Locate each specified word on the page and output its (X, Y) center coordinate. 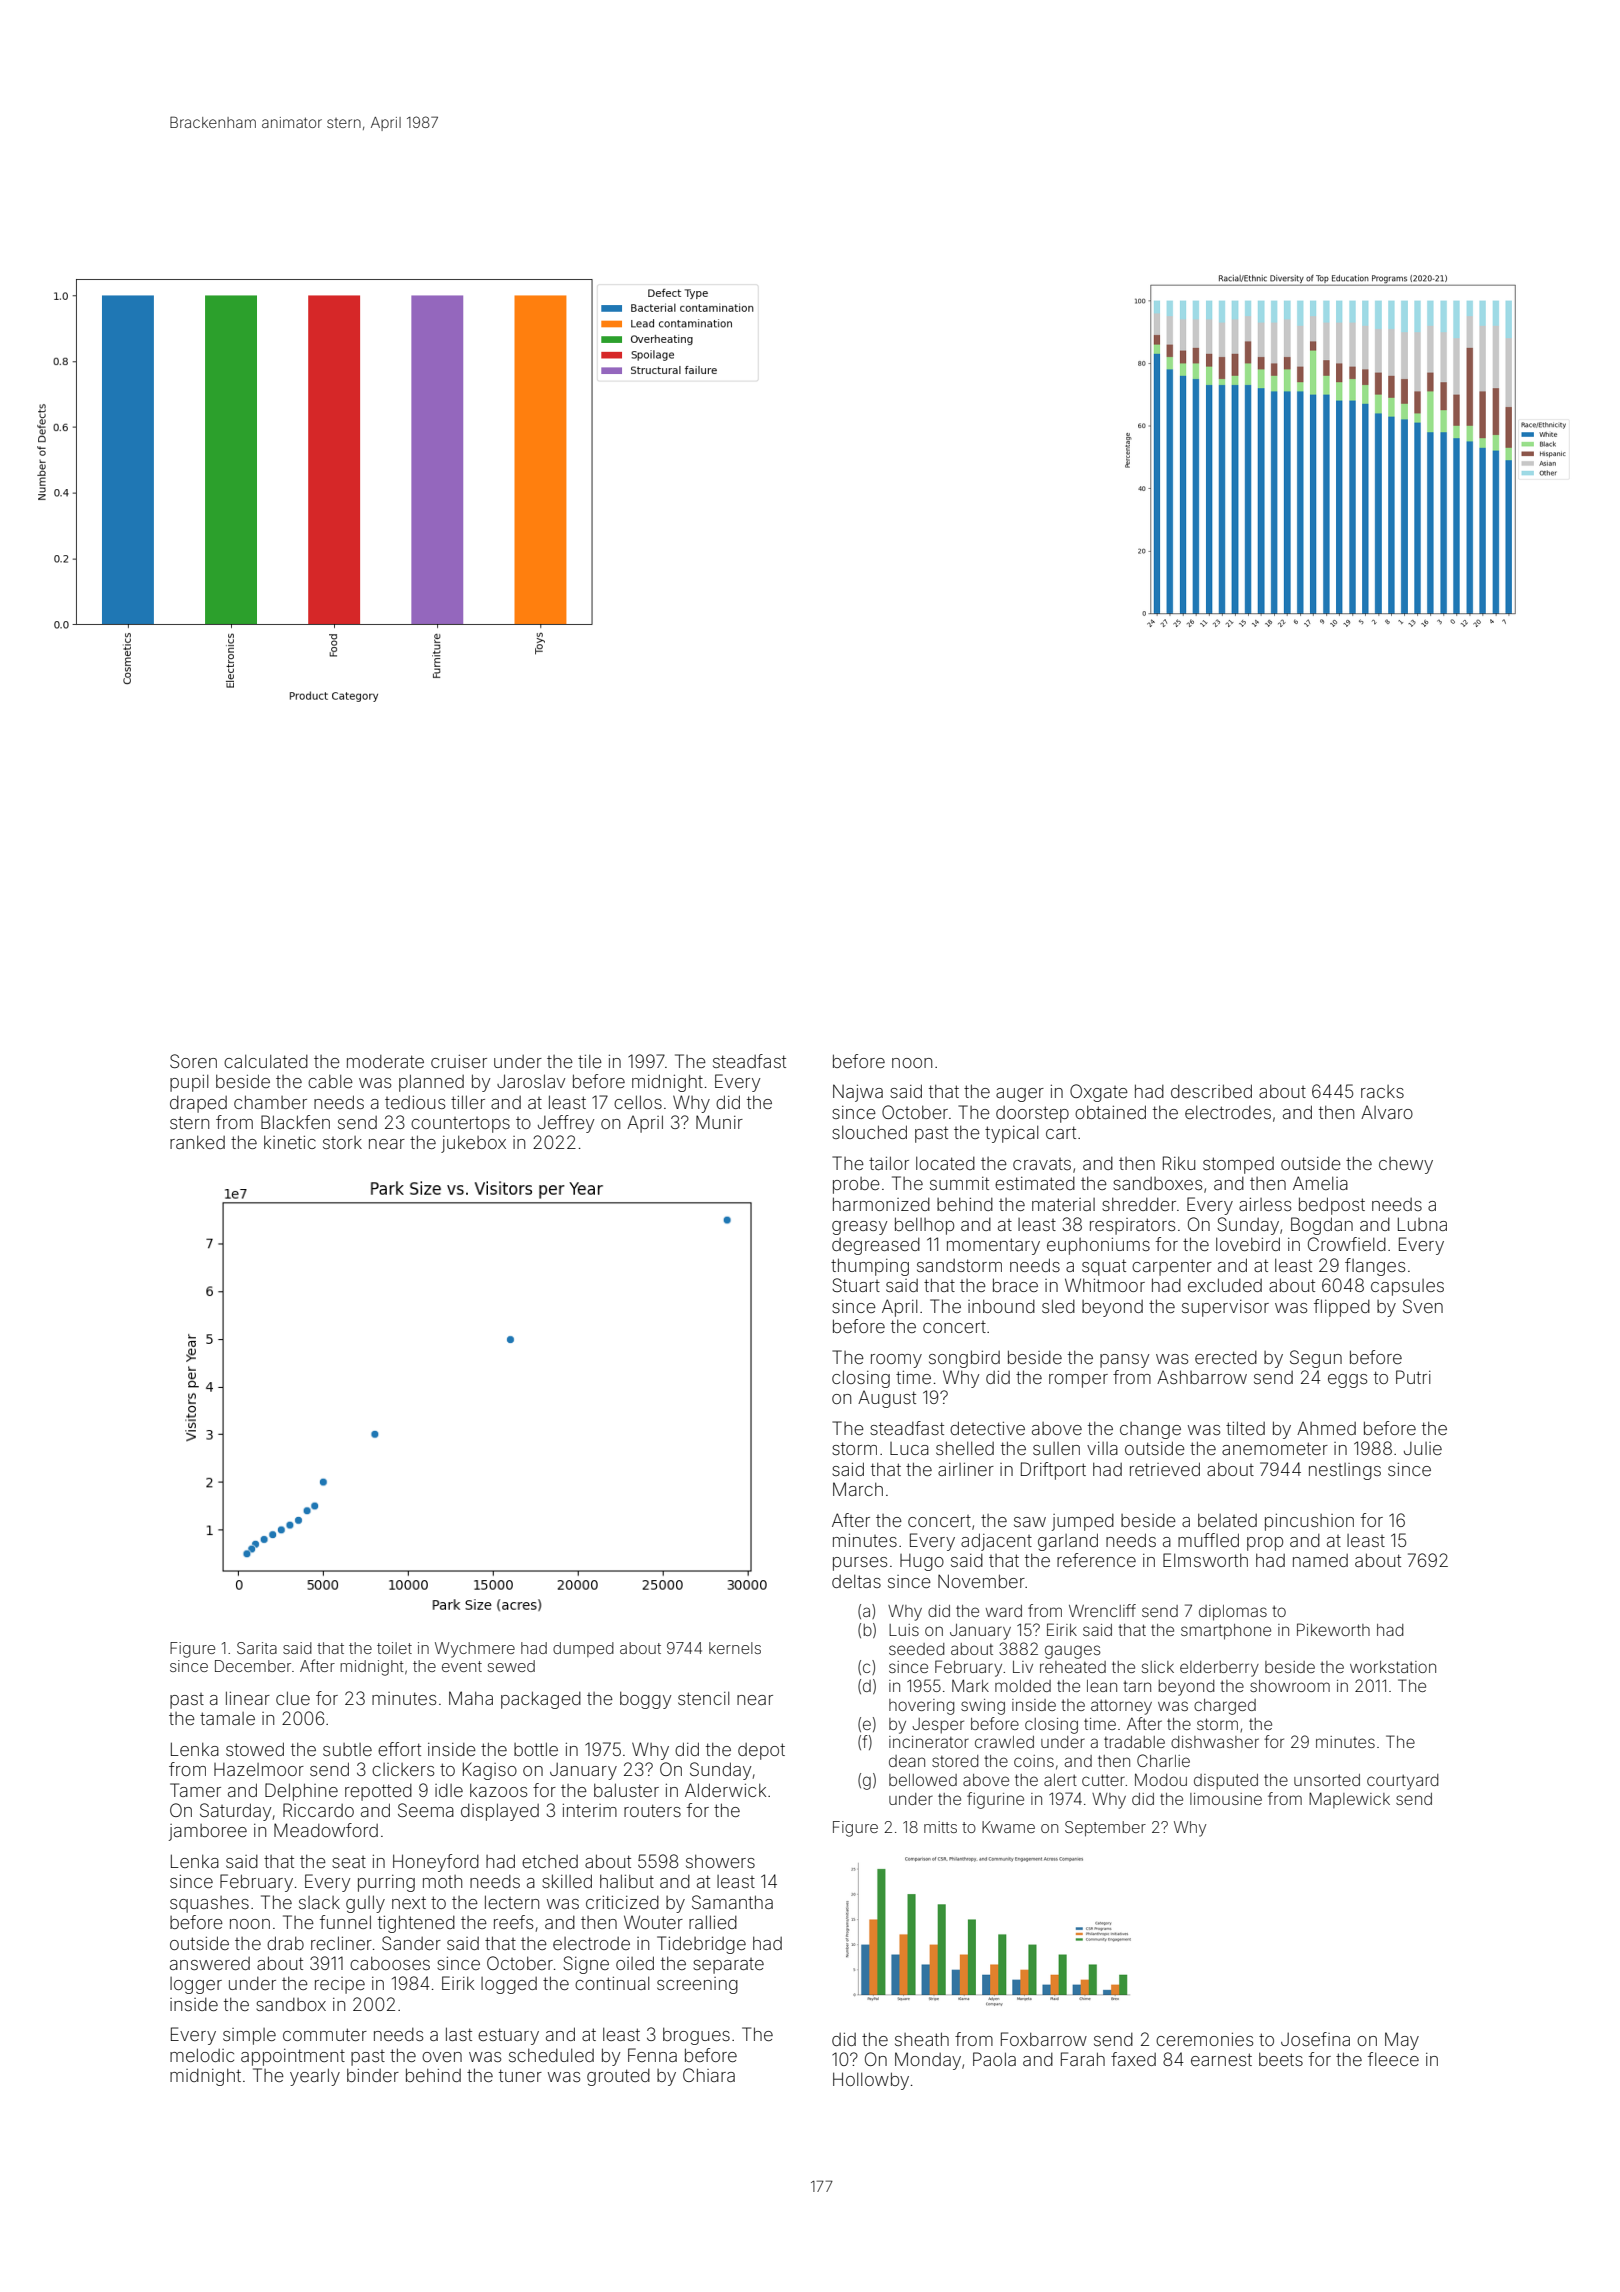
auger (1020, 1095)
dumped (583, 1649)
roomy (896, 1361)
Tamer (195, 1790)
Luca (909, 1448)
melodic (202, 2055)
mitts (940, 1827)
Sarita (257, 1648)
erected (1226, 1357)
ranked (197, 1142)
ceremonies (1204, 2039)
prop (1265, 1544)
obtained (1110, 1112)
